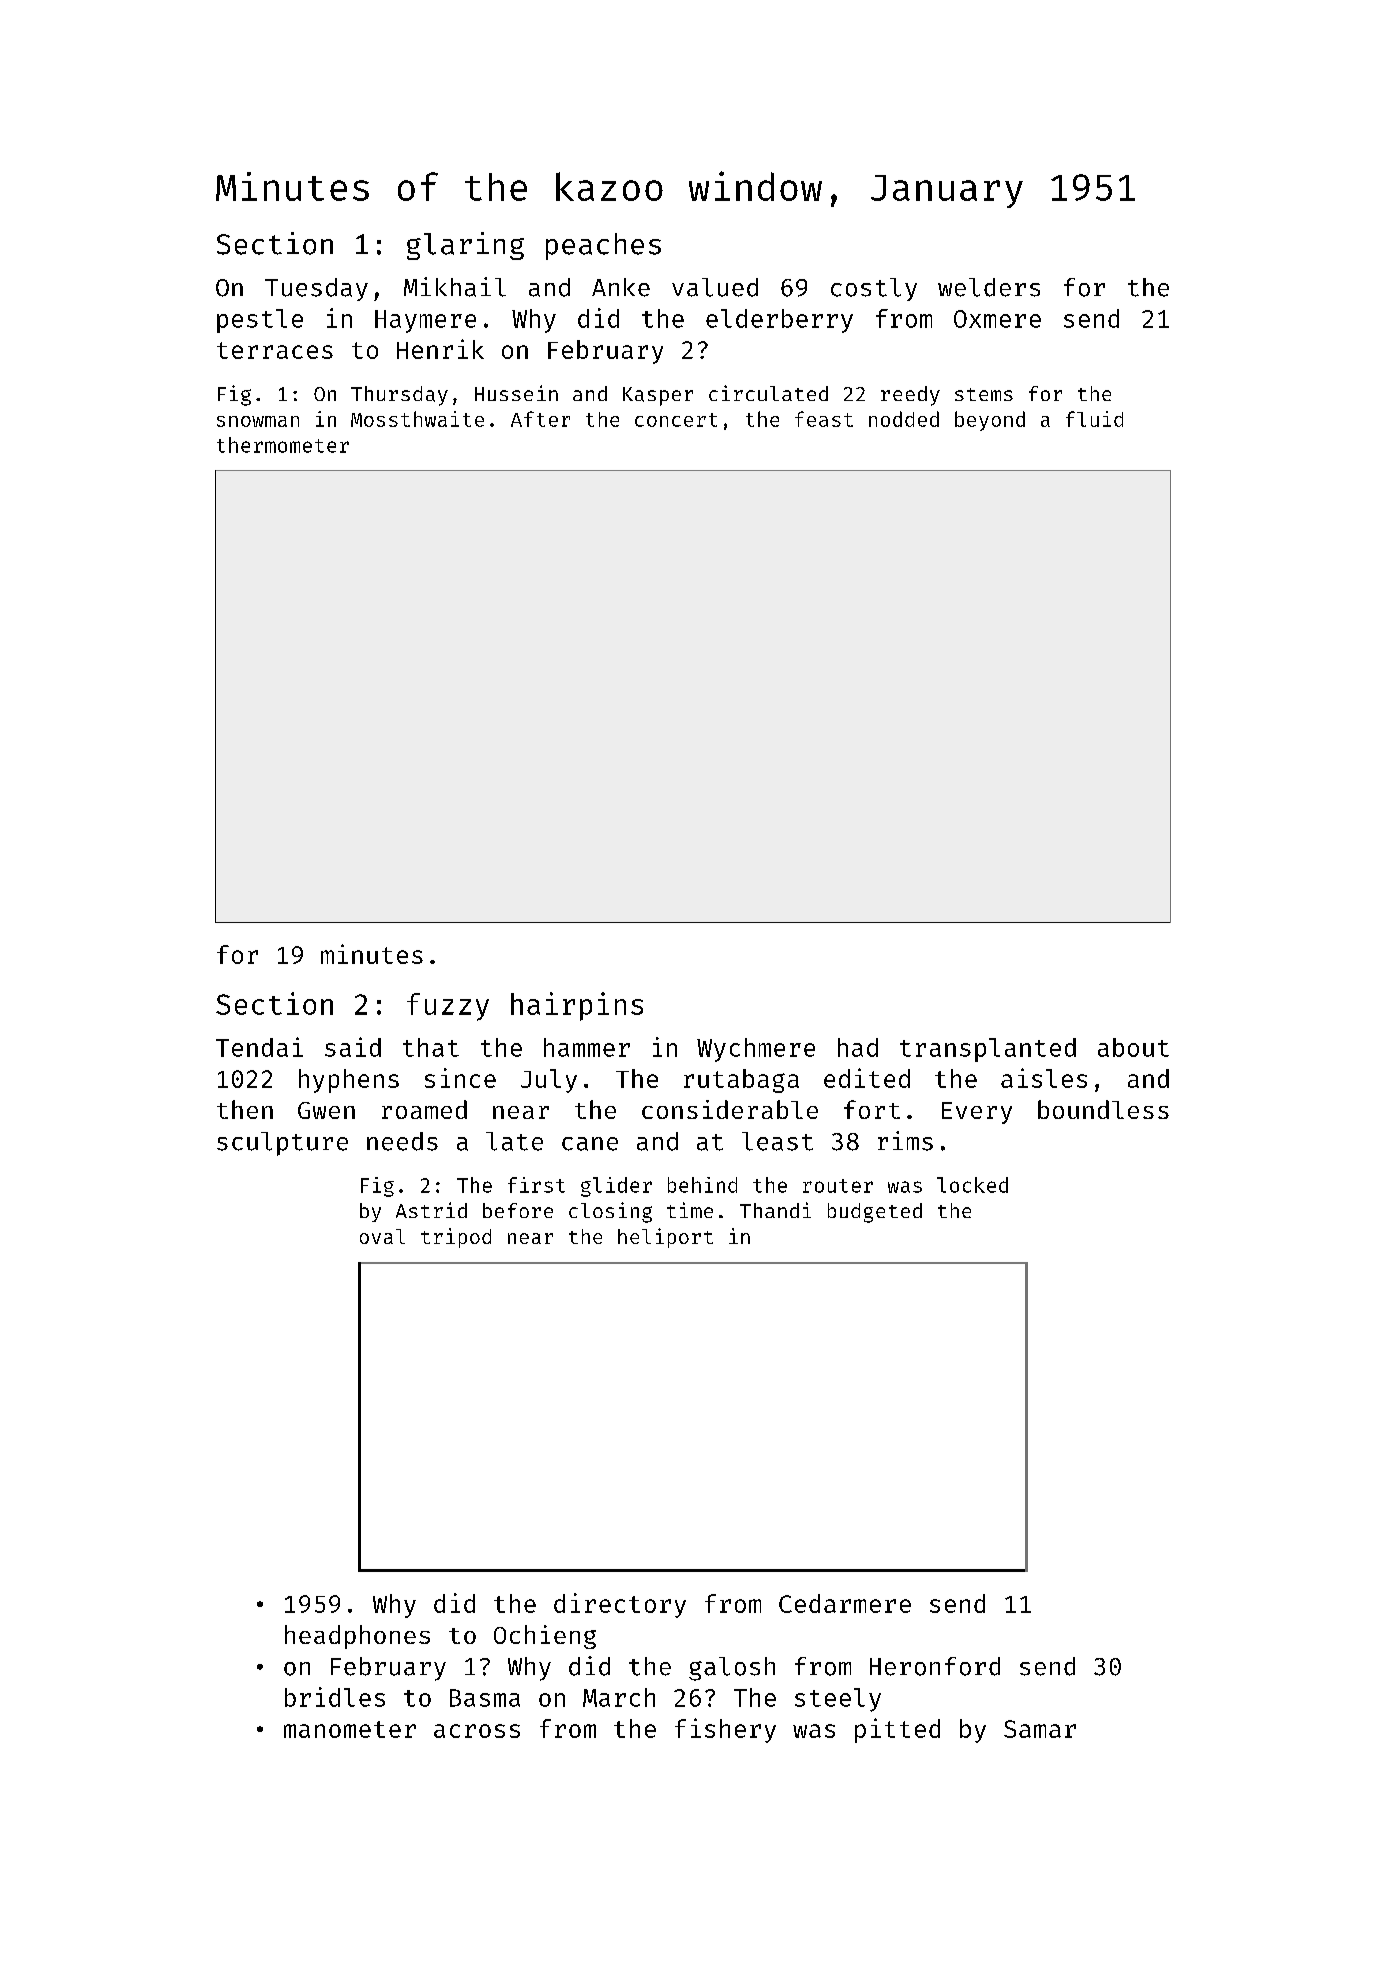  What do you see at coordinates (977, 1113) in the document?
I see `Every` at bounding box center [977, 1113].
